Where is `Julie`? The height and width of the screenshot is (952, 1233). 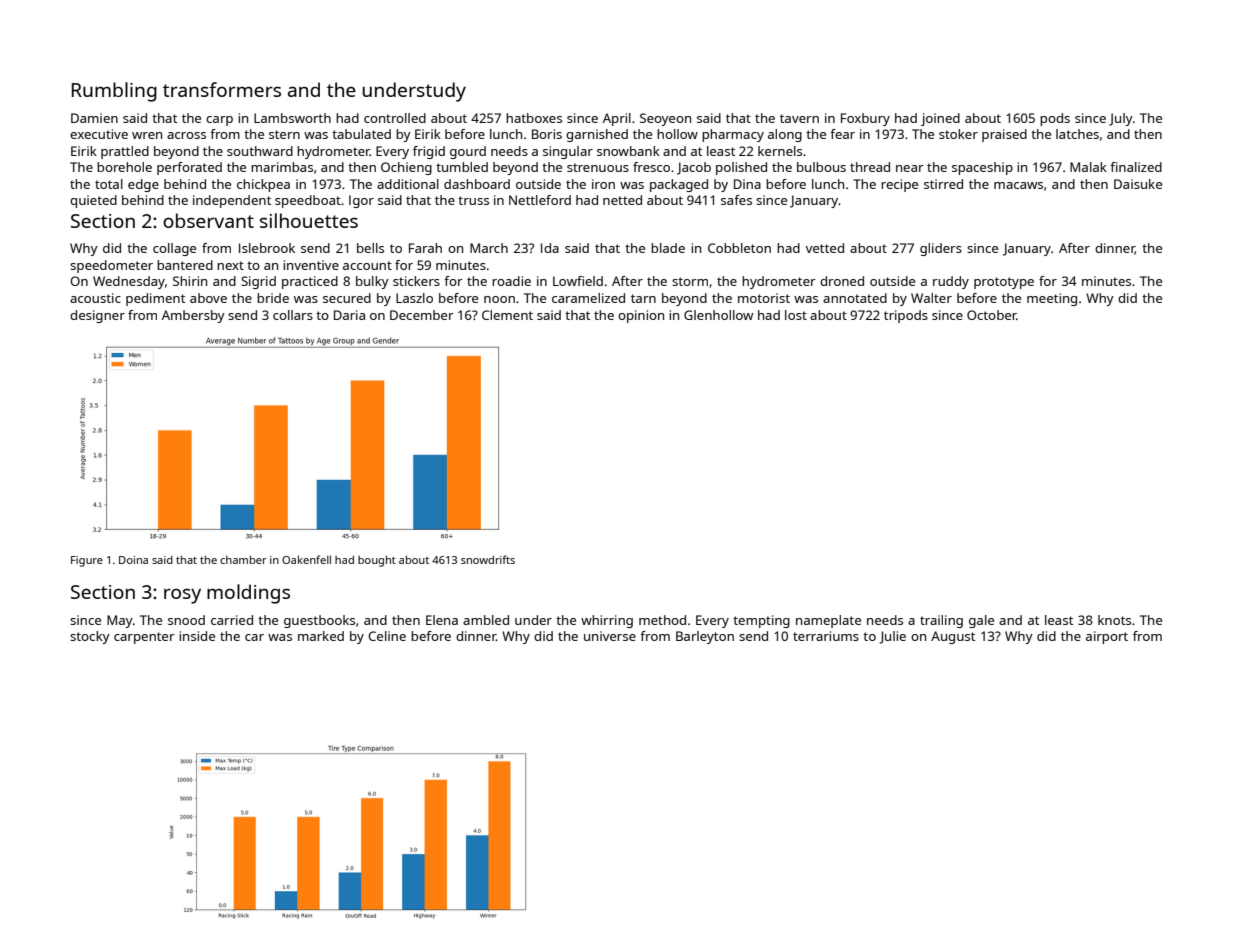 Julie is located at coordinates (892, 637).
